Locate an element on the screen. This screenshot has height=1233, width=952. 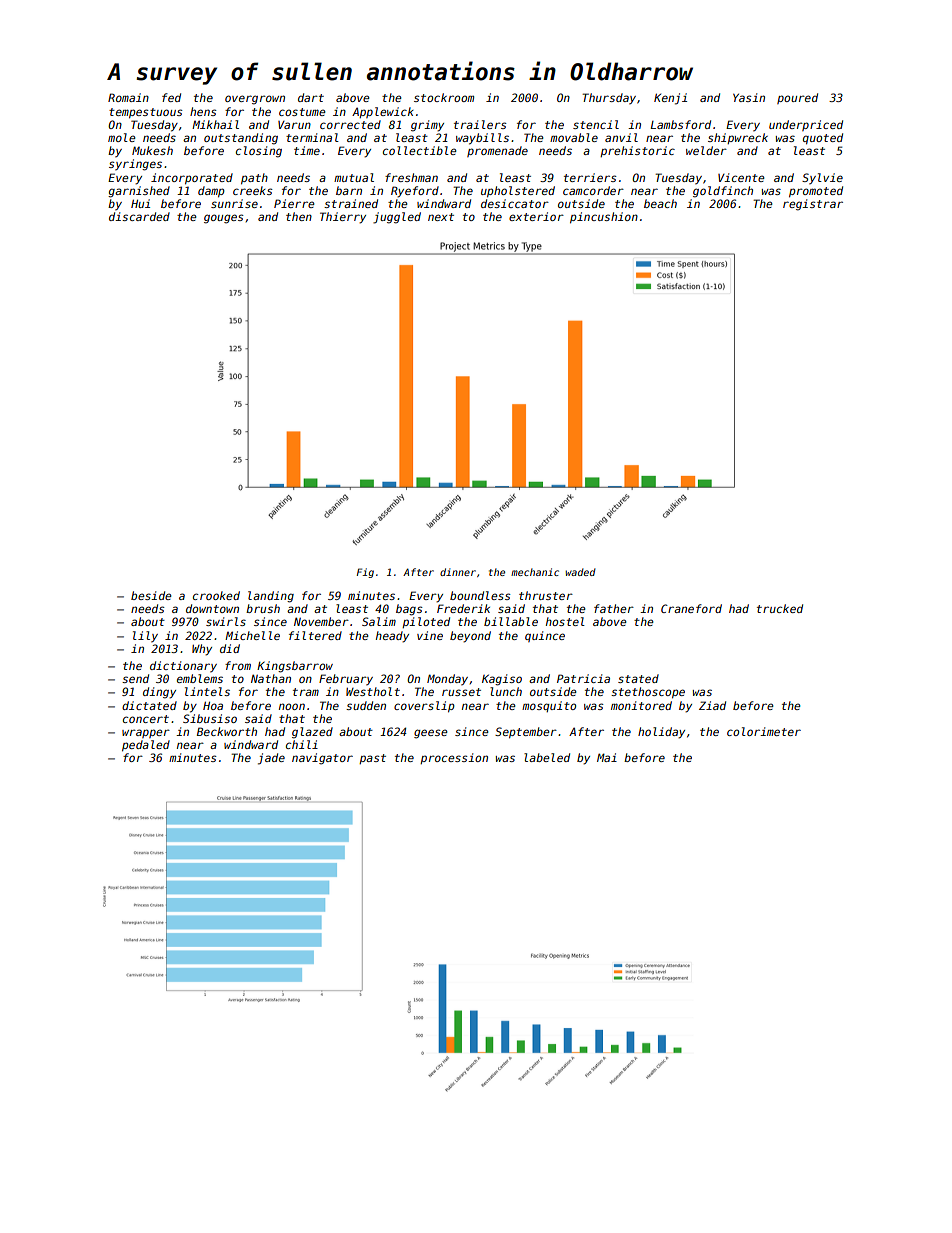
path is located at coordinates (254, 179).
